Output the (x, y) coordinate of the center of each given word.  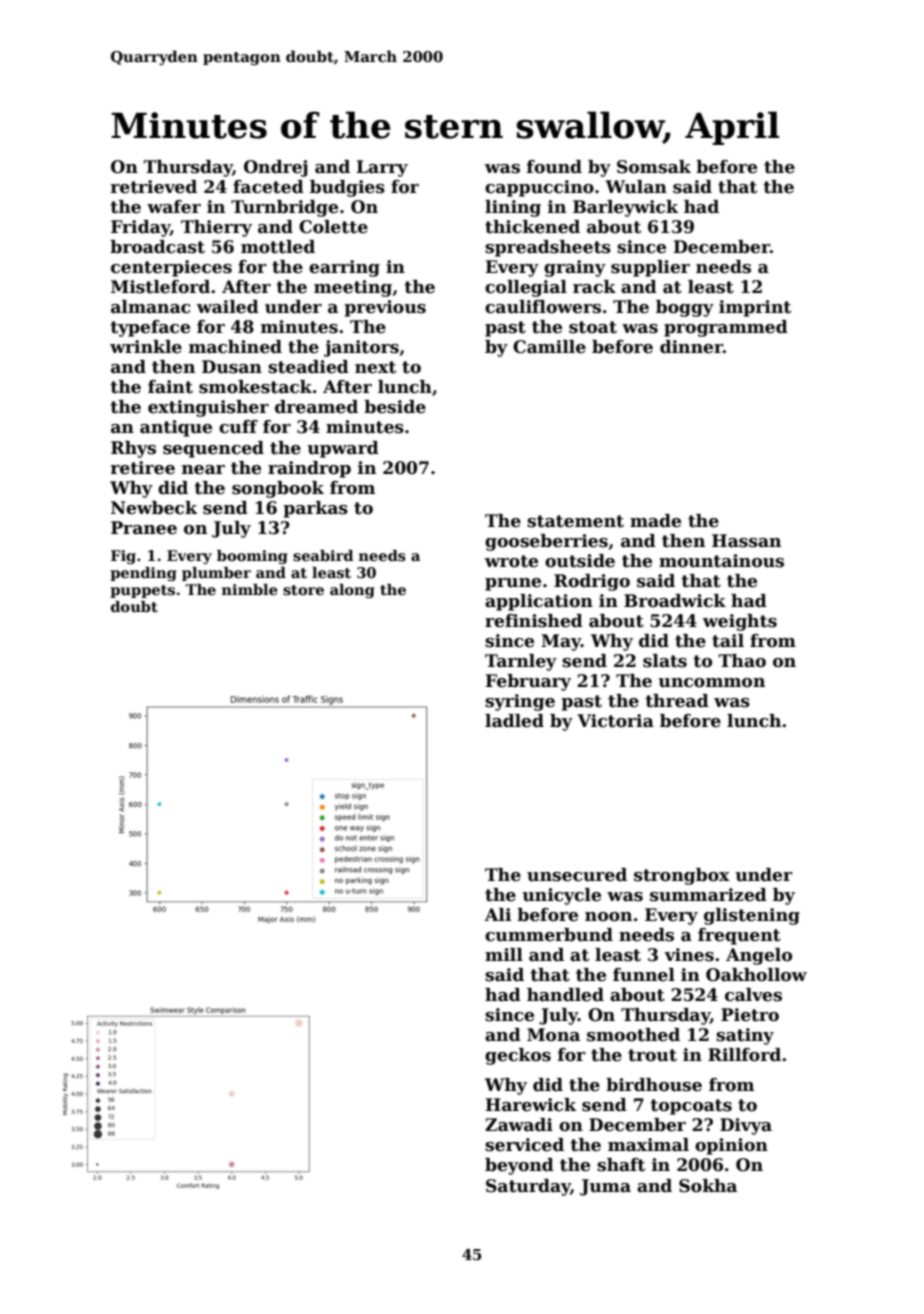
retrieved (154, 187)
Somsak (654, 167)
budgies (347, 188)
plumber (216, 574)
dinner (691, 347)
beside (395, 407)
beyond (519, 1166)
